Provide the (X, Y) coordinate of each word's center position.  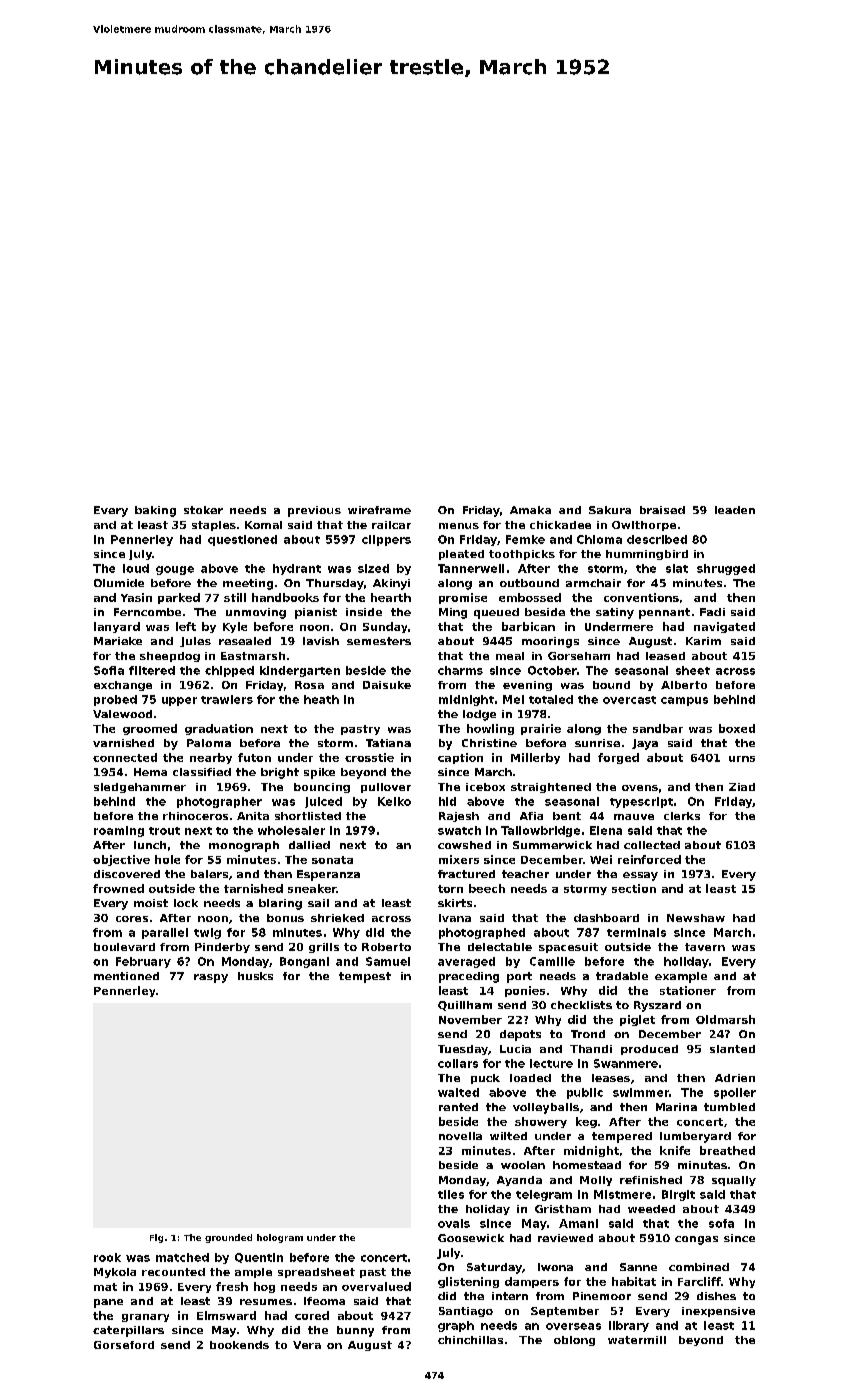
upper (179, 701)
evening (527, 686)
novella (460, 1136)
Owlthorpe (644, 526)
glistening (468, 1282)
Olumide (119, 583)
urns (742, 759)
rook (107, 1257)
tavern (705, 947)
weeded (651, 1209)
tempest (365, 977)
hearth (391, 597)
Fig (156, 1238)
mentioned (126, 976)
